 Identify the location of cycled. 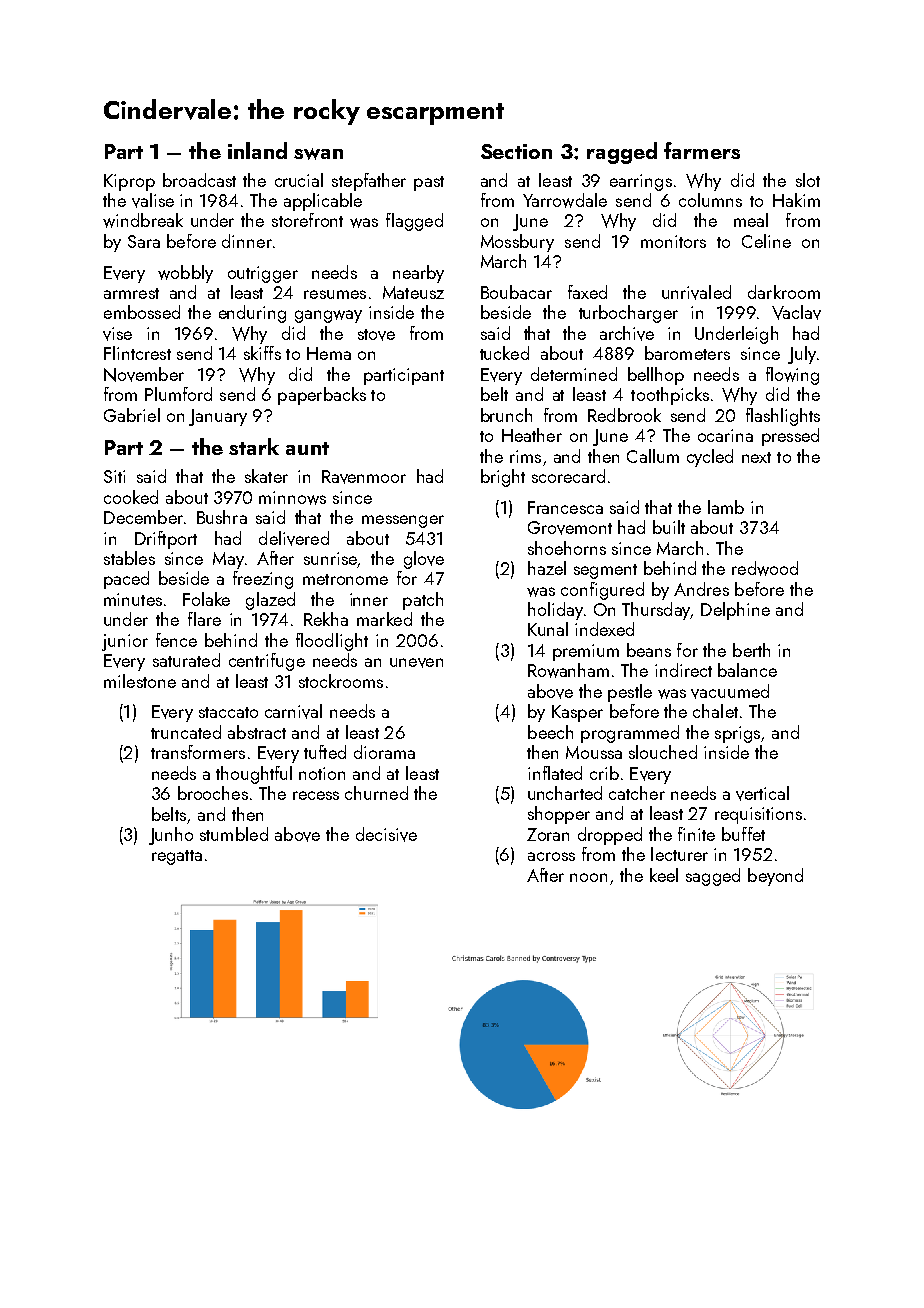
(710, 458).
